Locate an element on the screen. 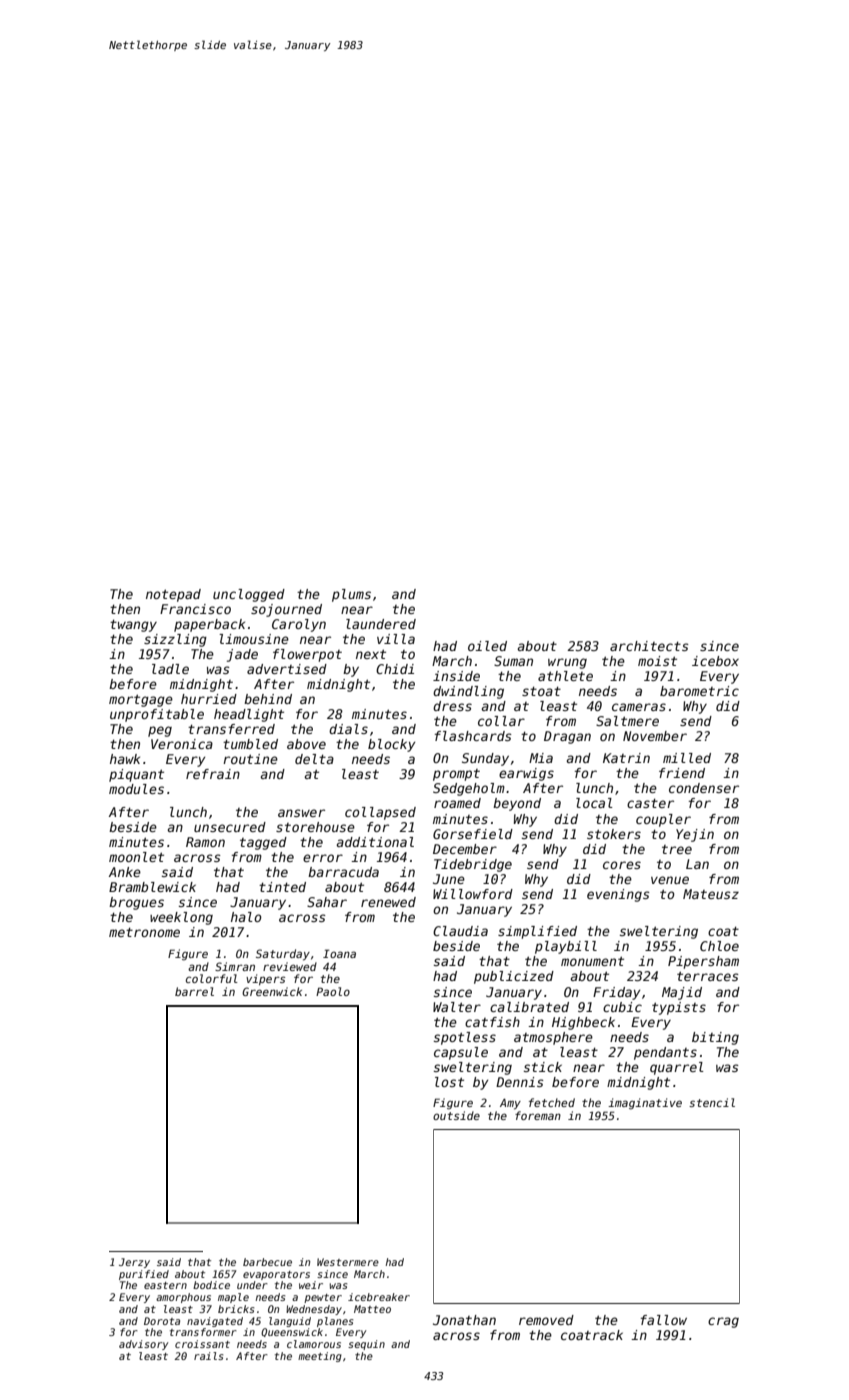 Image resolution: width=849 pixels, height=1400 pixels. notepad is located at coordinates (173, 595).
